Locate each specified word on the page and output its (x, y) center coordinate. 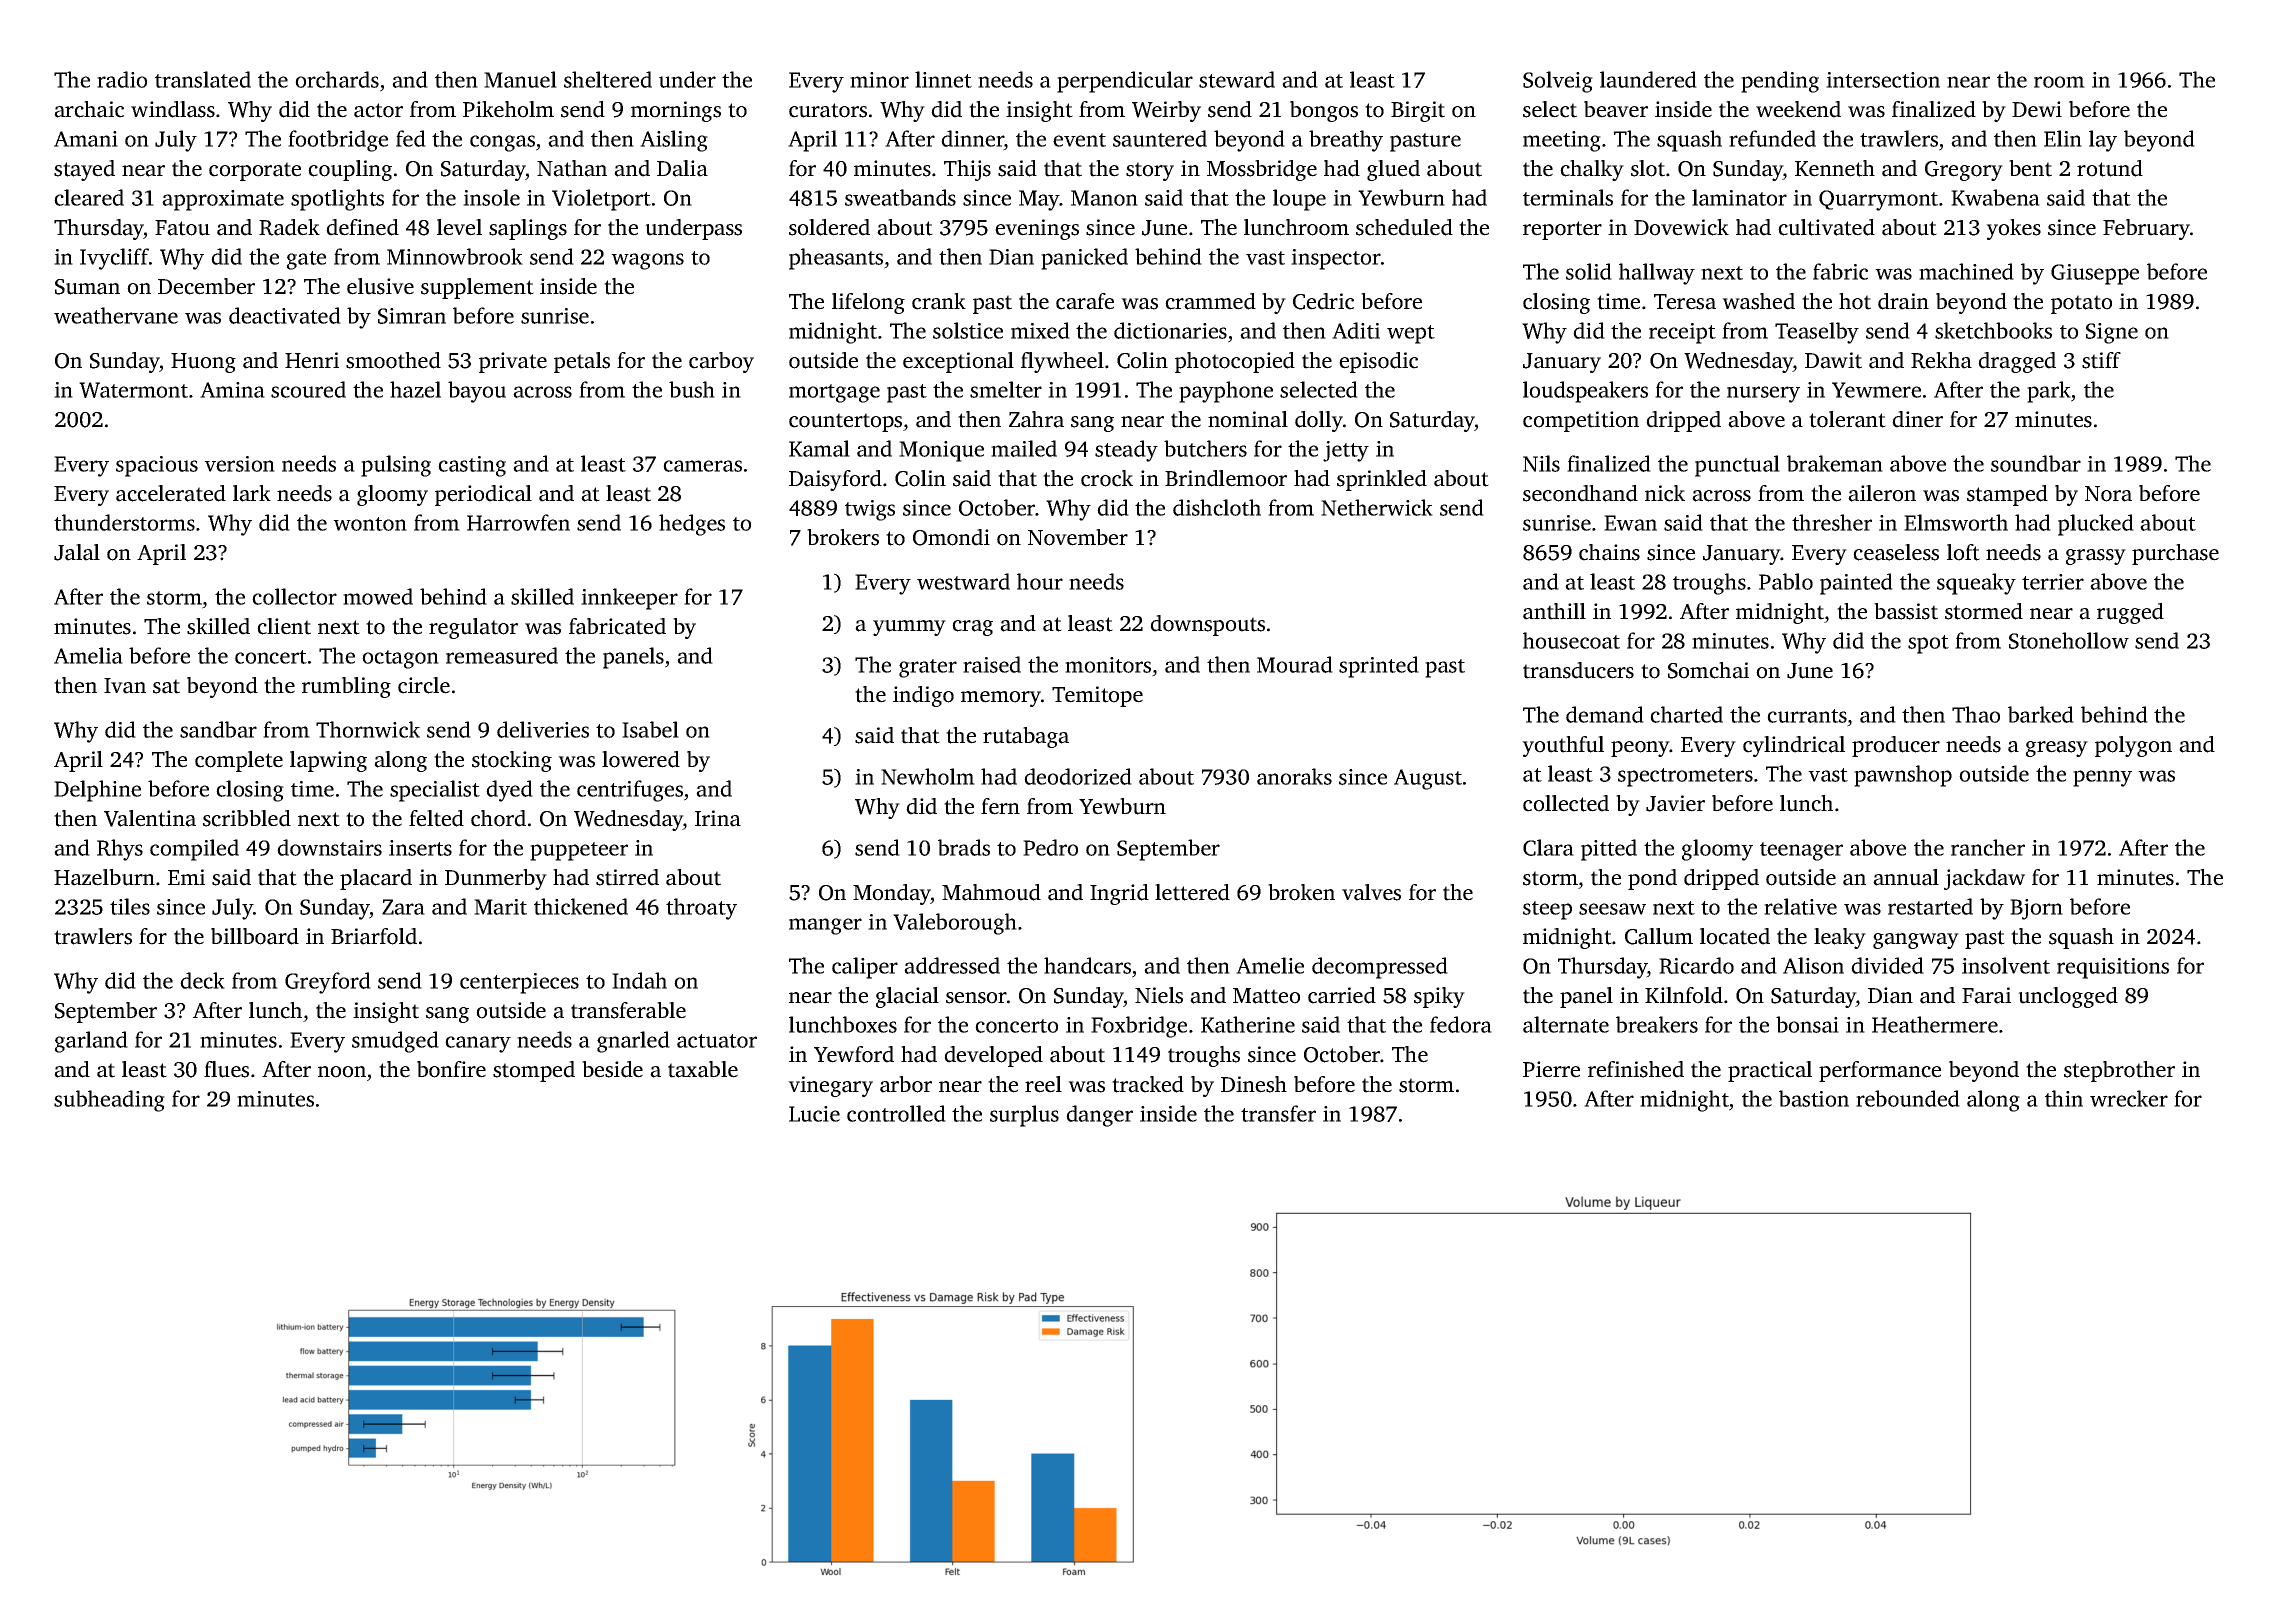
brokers (843, 537)
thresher (1832, 522)
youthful (1563, 746)
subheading (109, 1101)
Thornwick (368, 729)
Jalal (77, 552)
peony (1640, 749)
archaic (89, 109)
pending (1780, 82)
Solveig (1558, 82)
